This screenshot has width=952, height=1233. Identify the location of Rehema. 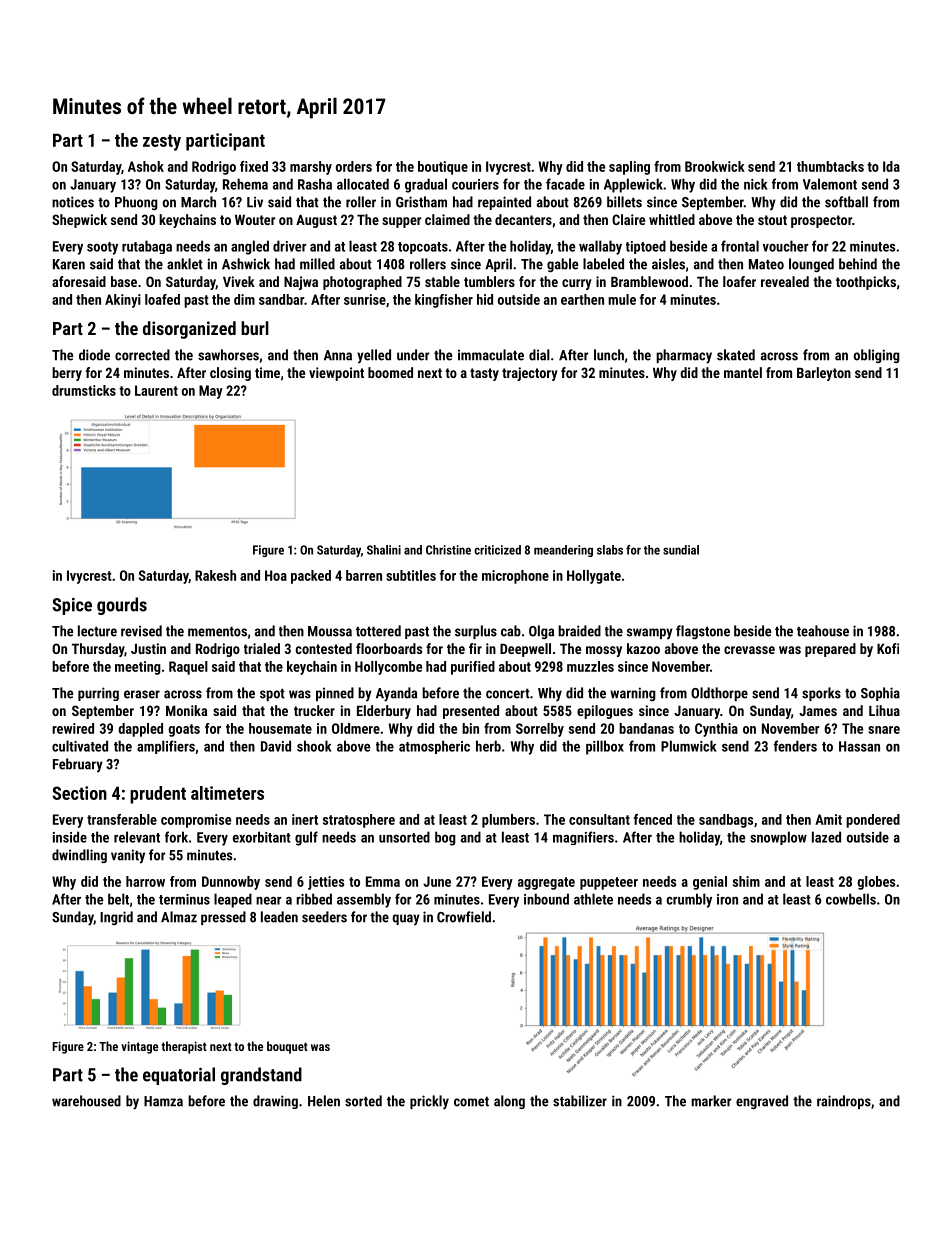
(245, 184).
